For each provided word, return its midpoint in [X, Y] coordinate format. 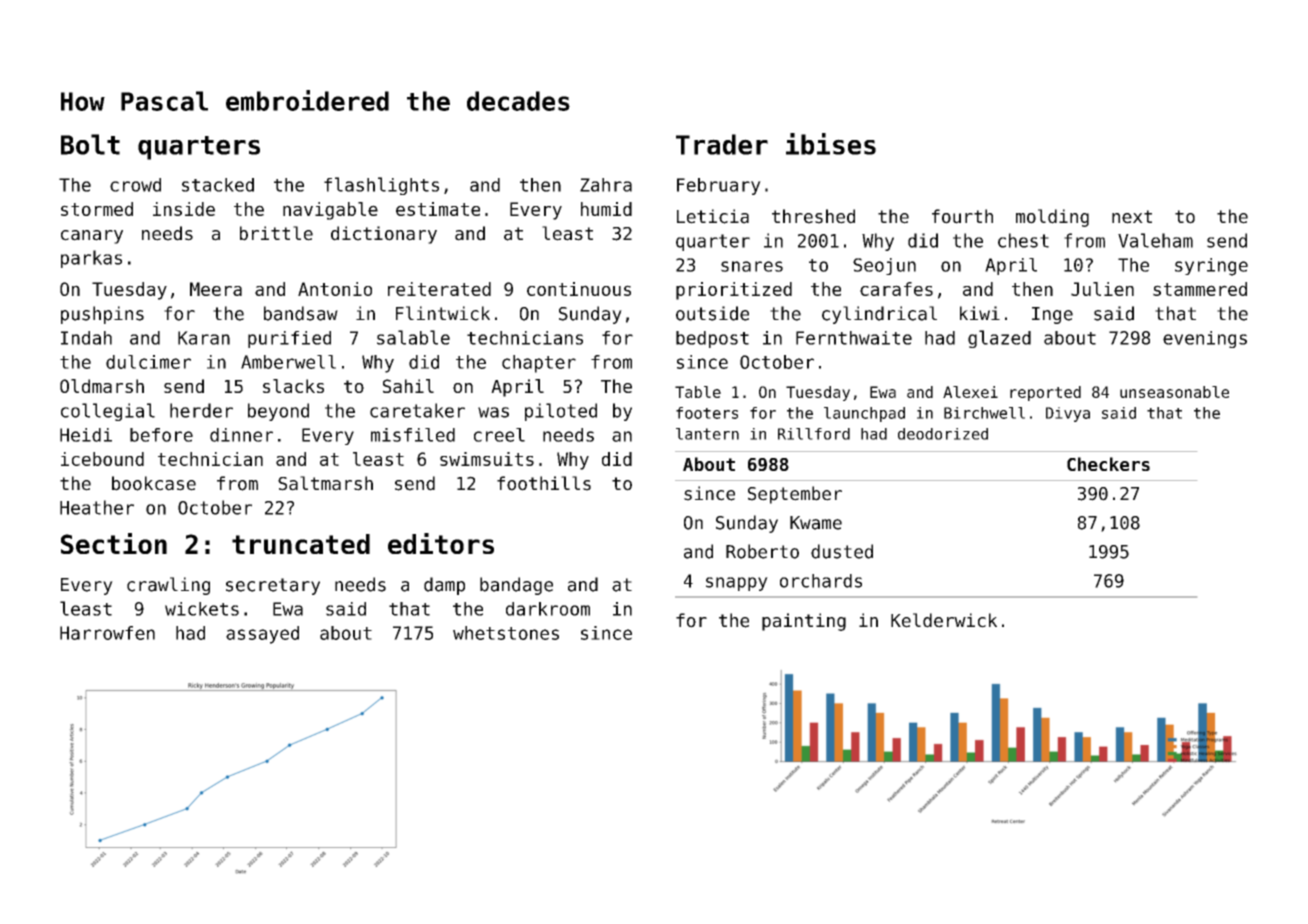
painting [804, 622]
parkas [91, 259]
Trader [722, 144]
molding [1052, 218]
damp [444, 586]
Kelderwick [944, 620]
